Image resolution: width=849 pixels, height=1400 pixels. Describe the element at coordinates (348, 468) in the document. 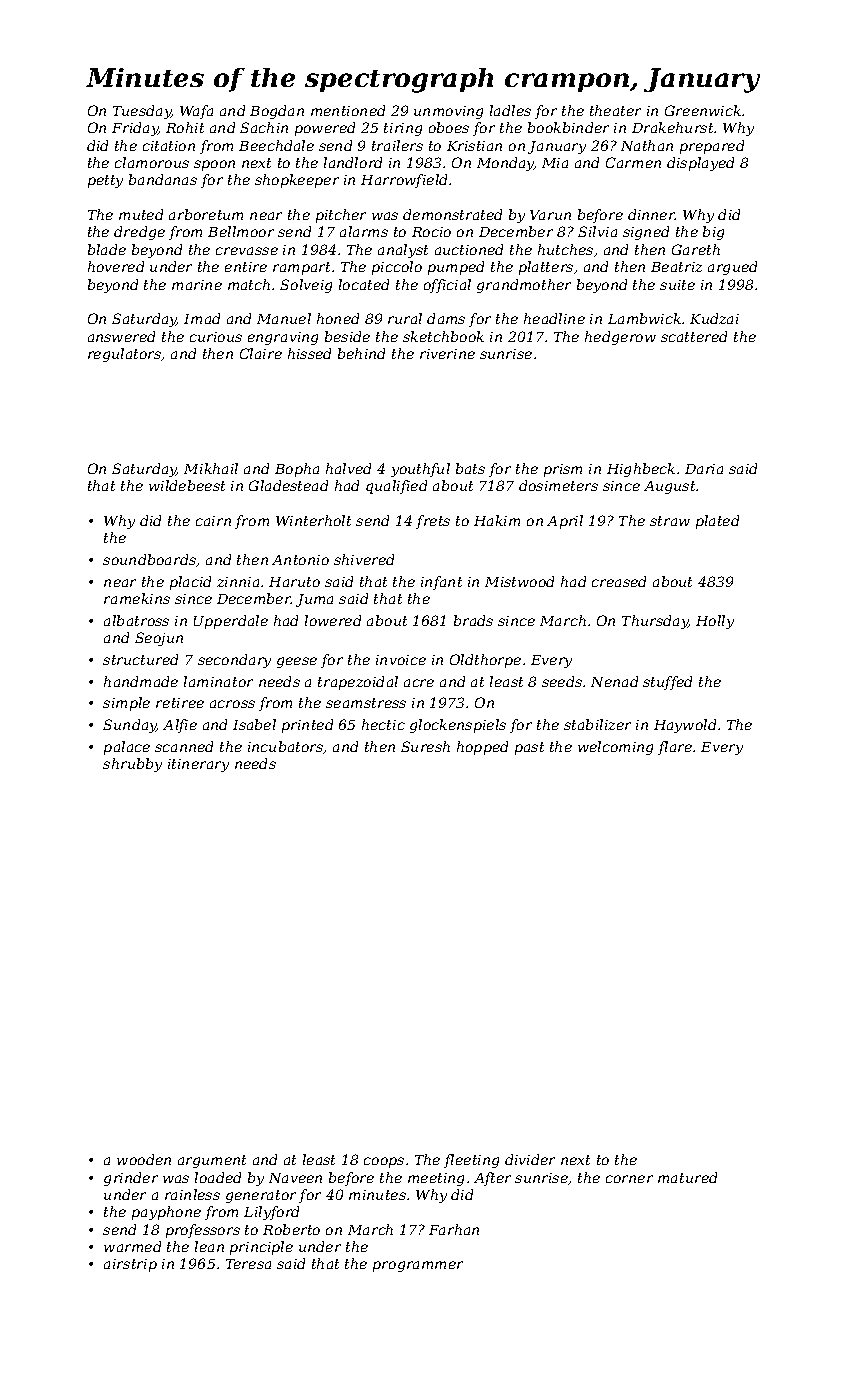

I see `halved` at that location.
